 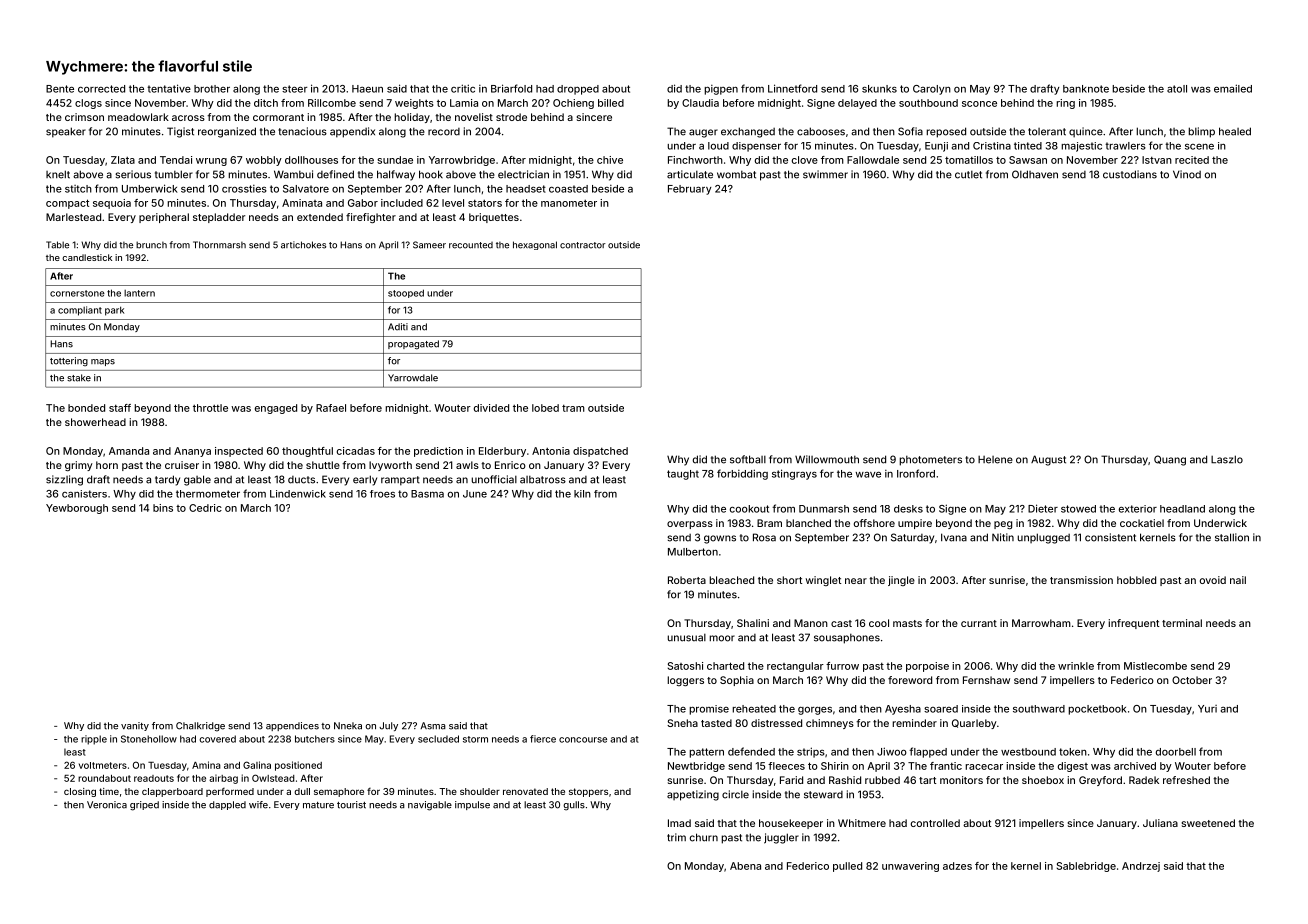 I want to click on pigpen, so click(x=721, y=90).
